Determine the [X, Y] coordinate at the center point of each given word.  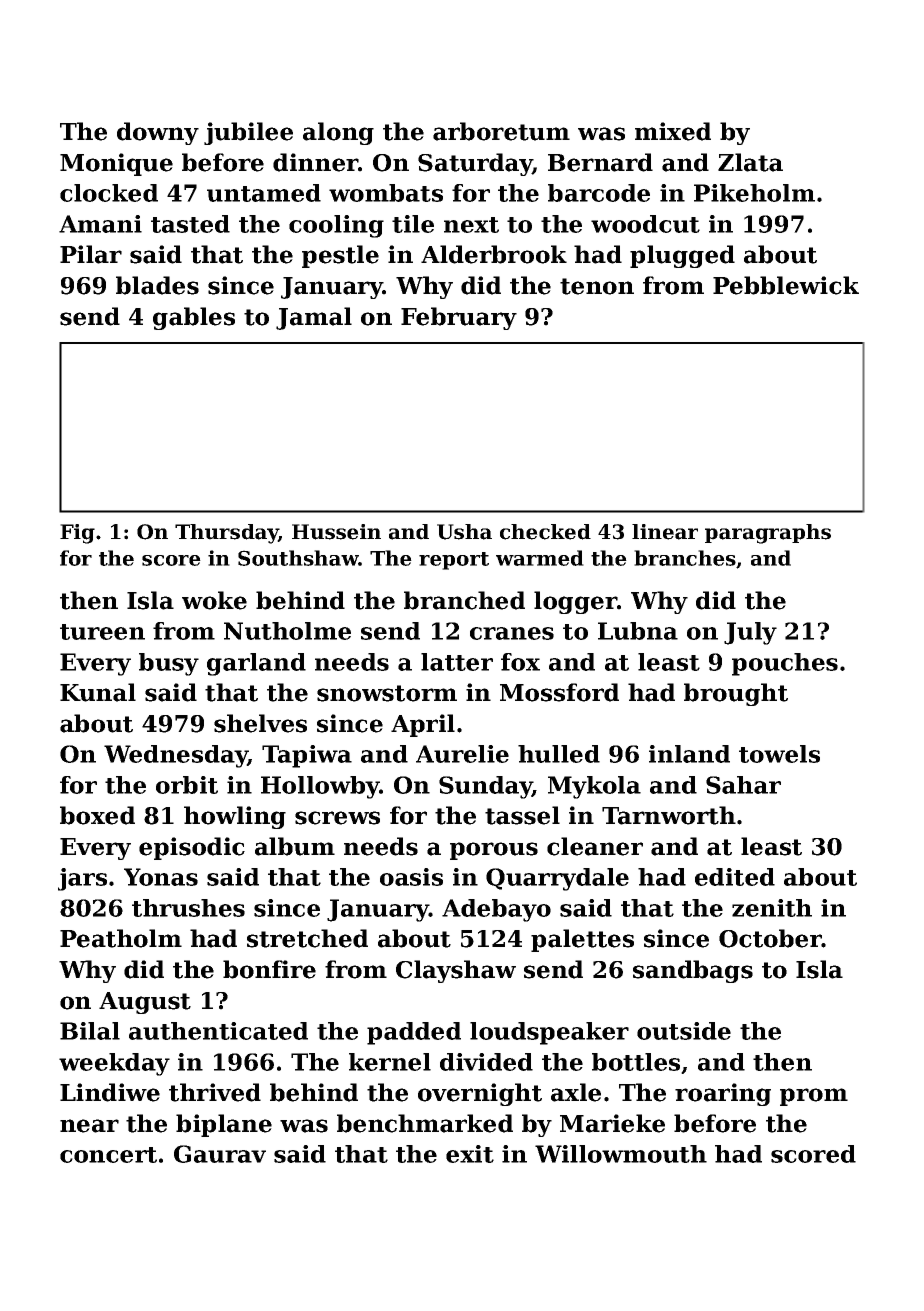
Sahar [743, 785]
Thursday [227, 534]
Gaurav [220, 1154]
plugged [682, 256]
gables [194, 318]
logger [575, 602]
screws [337, 818]
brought [736, 694]
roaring [723, 1094]
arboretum [501, 131]
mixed [673, 131]
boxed [97, 815]
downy [158, 133]
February [459, 318]
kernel [390, 1062]
